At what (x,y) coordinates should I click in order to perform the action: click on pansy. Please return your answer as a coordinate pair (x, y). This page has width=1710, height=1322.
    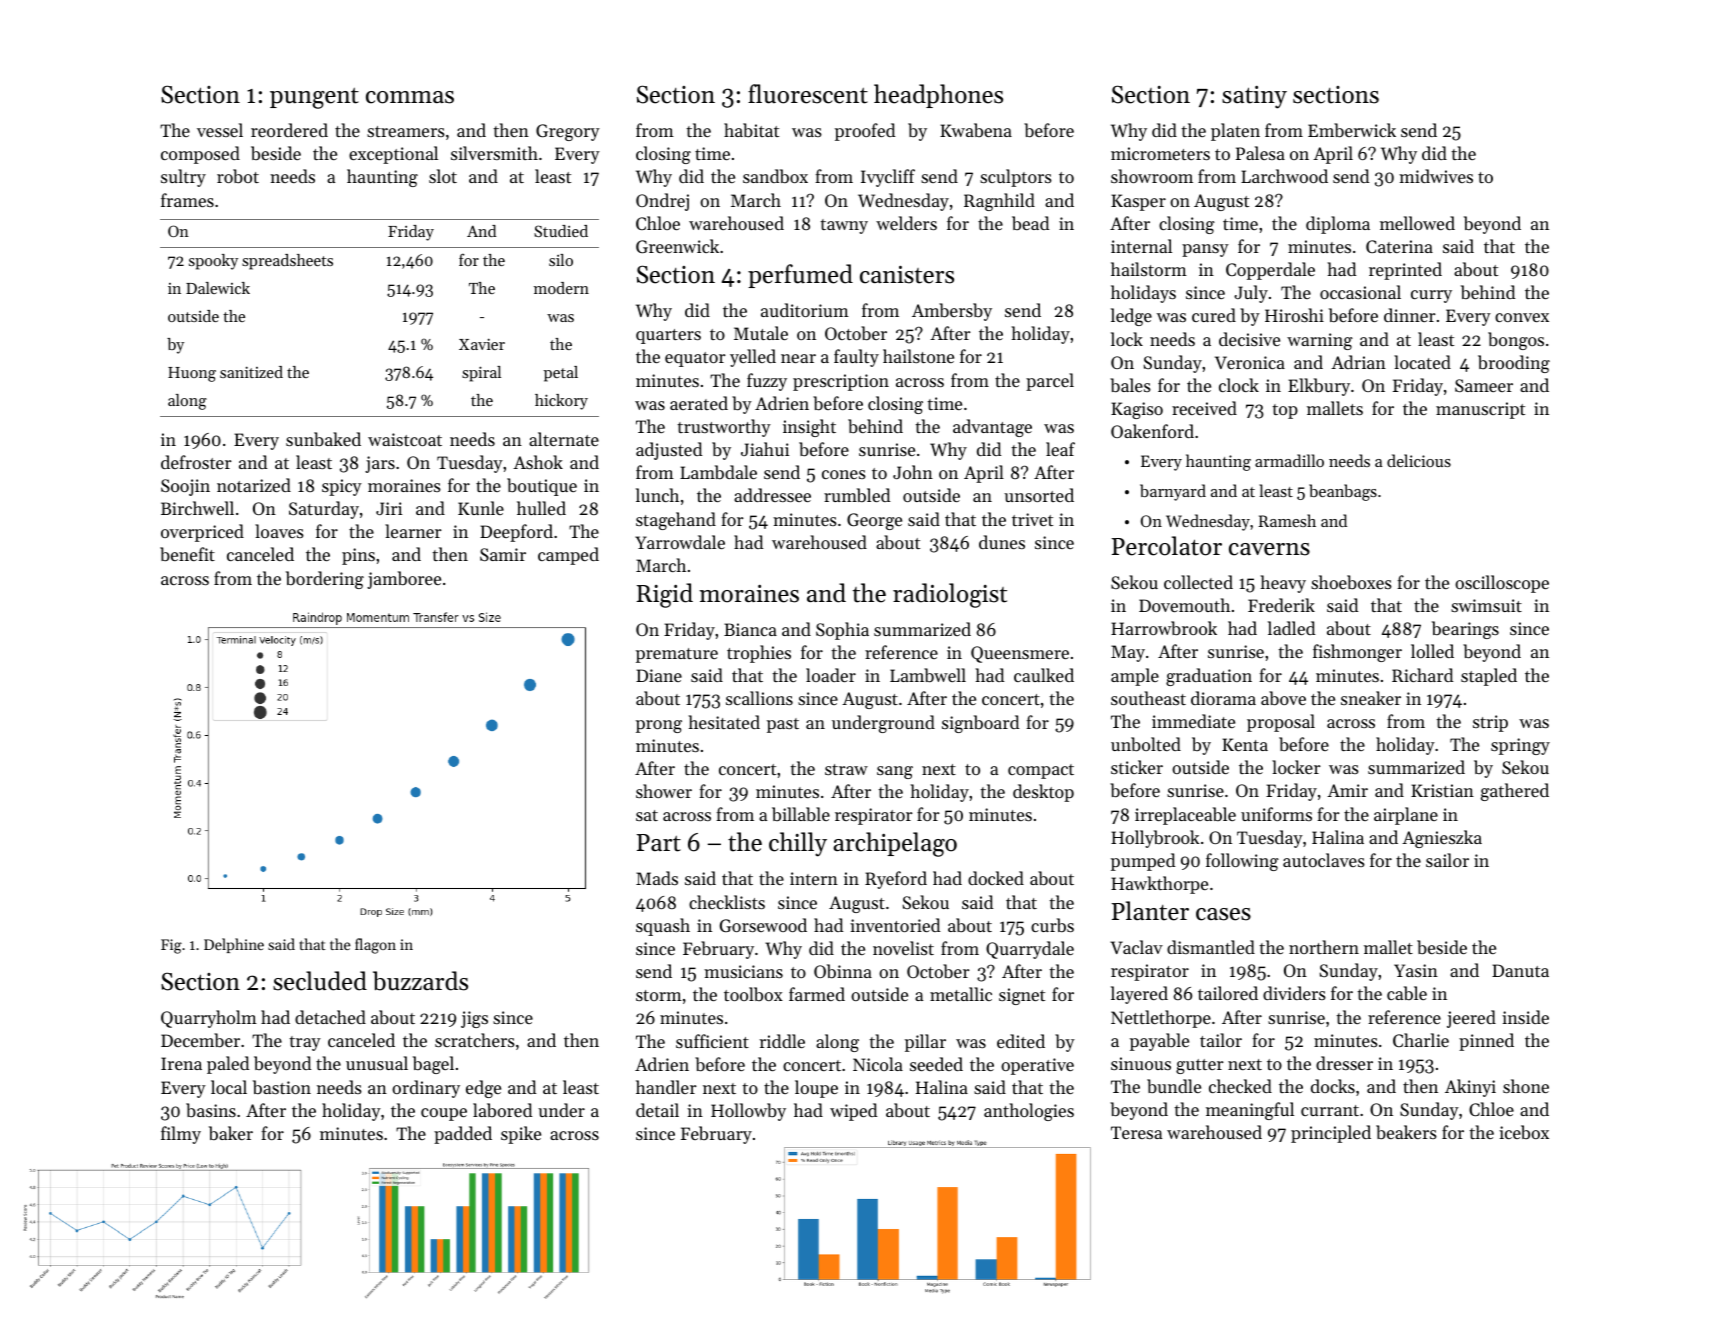
    Looking at the image, I should click on (1205, 250).
